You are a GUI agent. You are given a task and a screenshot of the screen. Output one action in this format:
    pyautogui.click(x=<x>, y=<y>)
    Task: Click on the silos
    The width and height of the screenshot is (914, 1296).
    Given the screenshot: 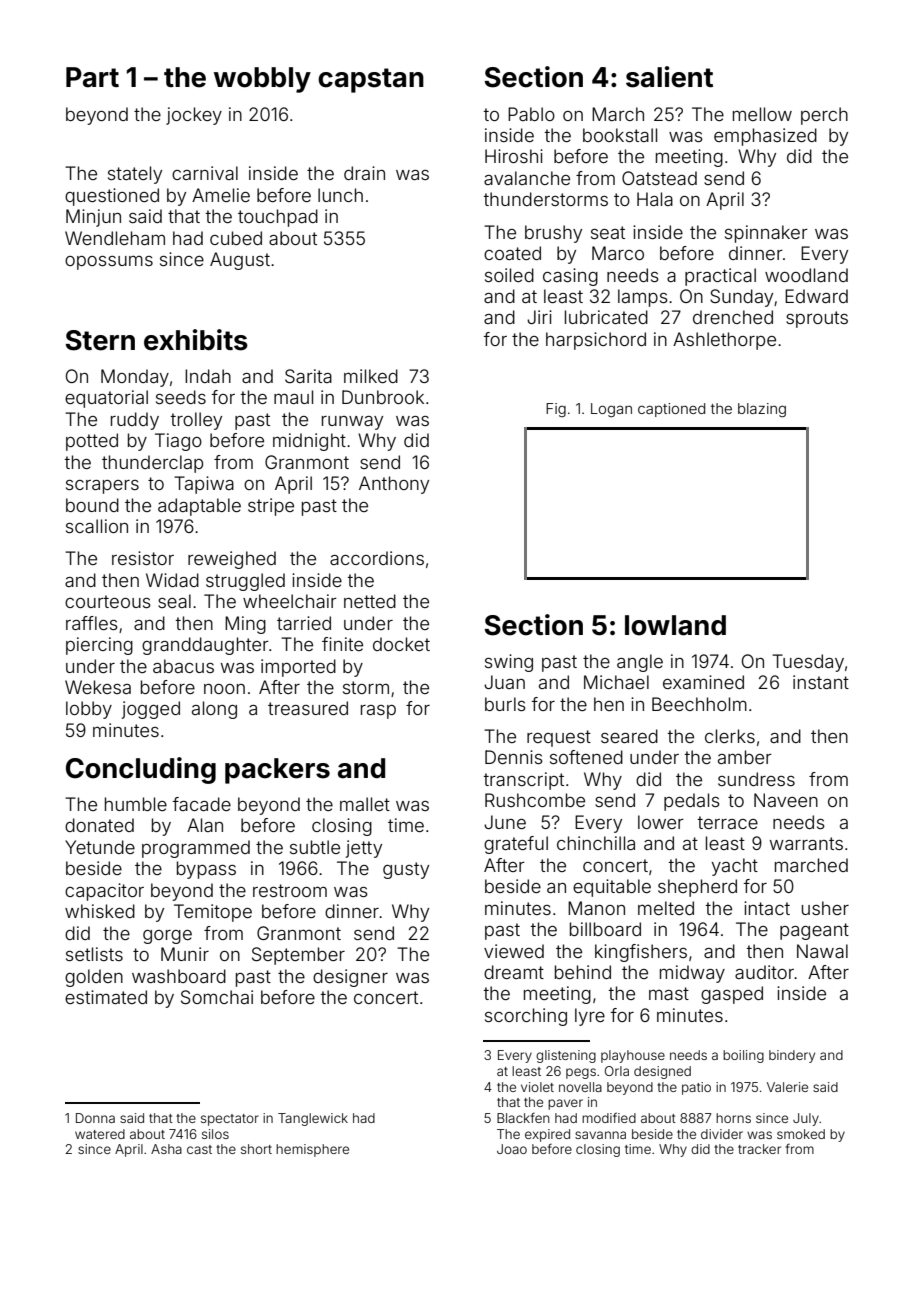 What is the action you would take?
    pyautogui.click(x=215, y=1134)
